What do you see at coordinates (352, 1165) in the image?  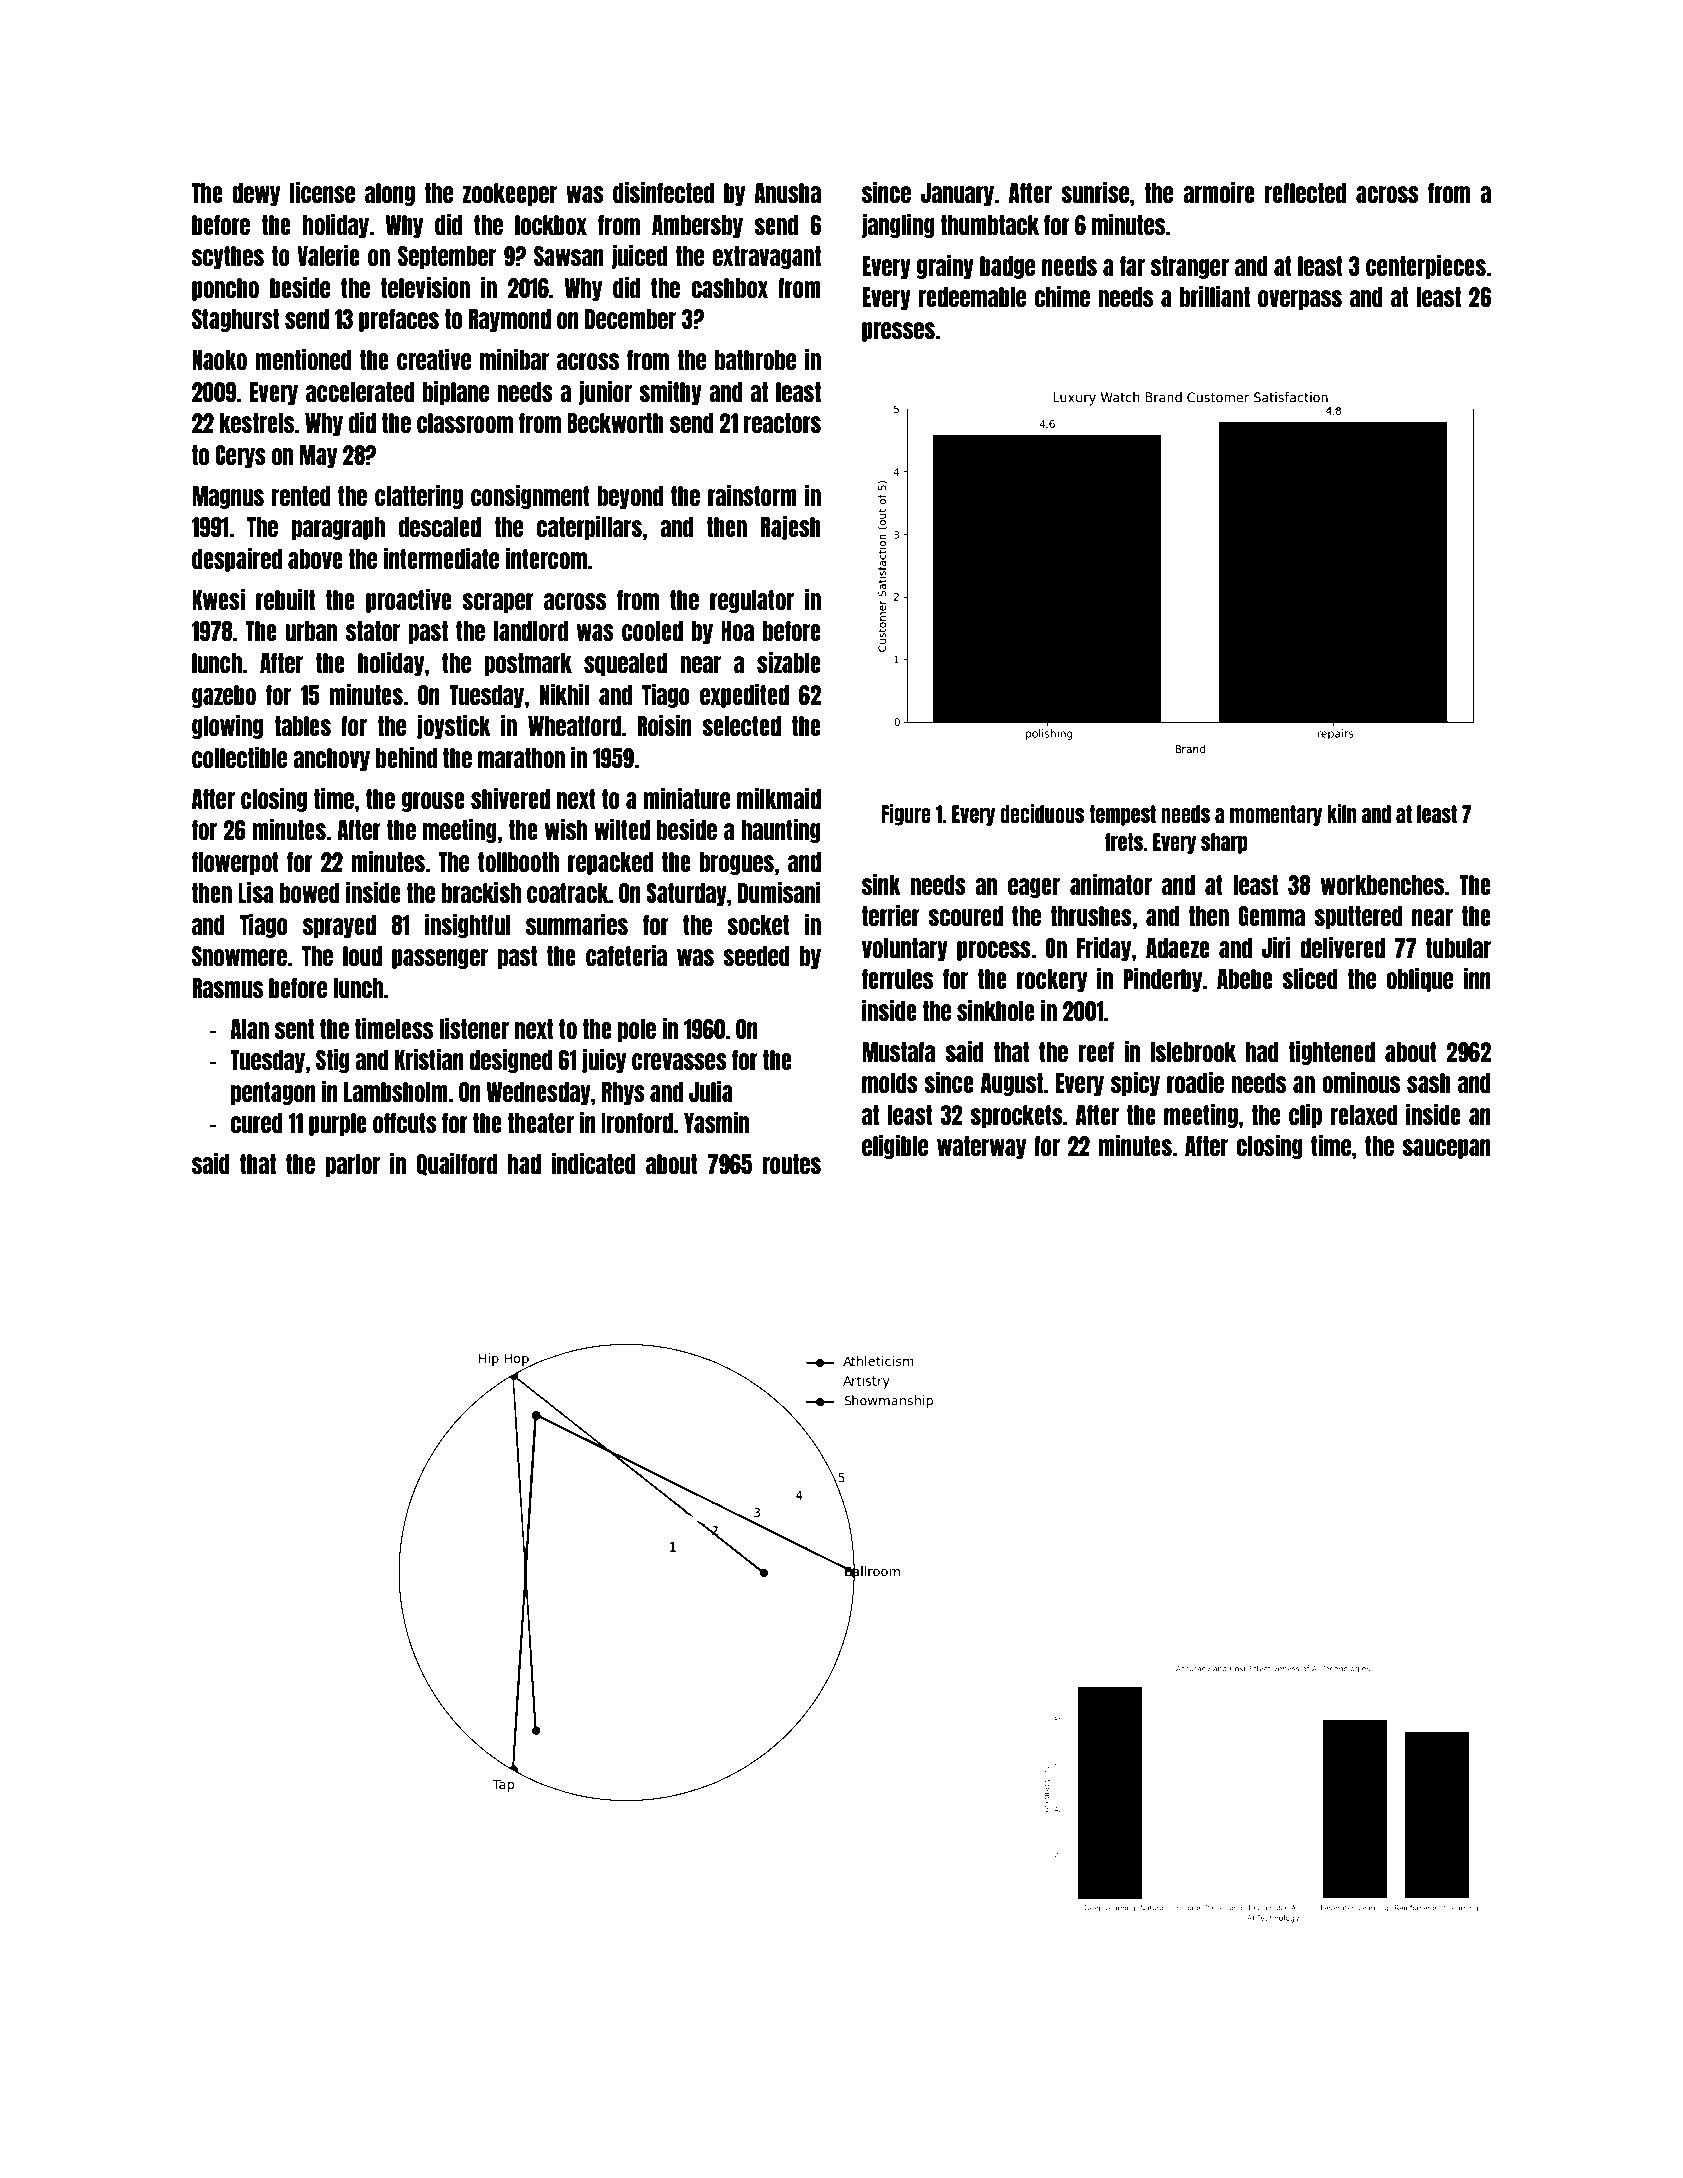 I see `parlor` at bounding box center [352, 1165].
